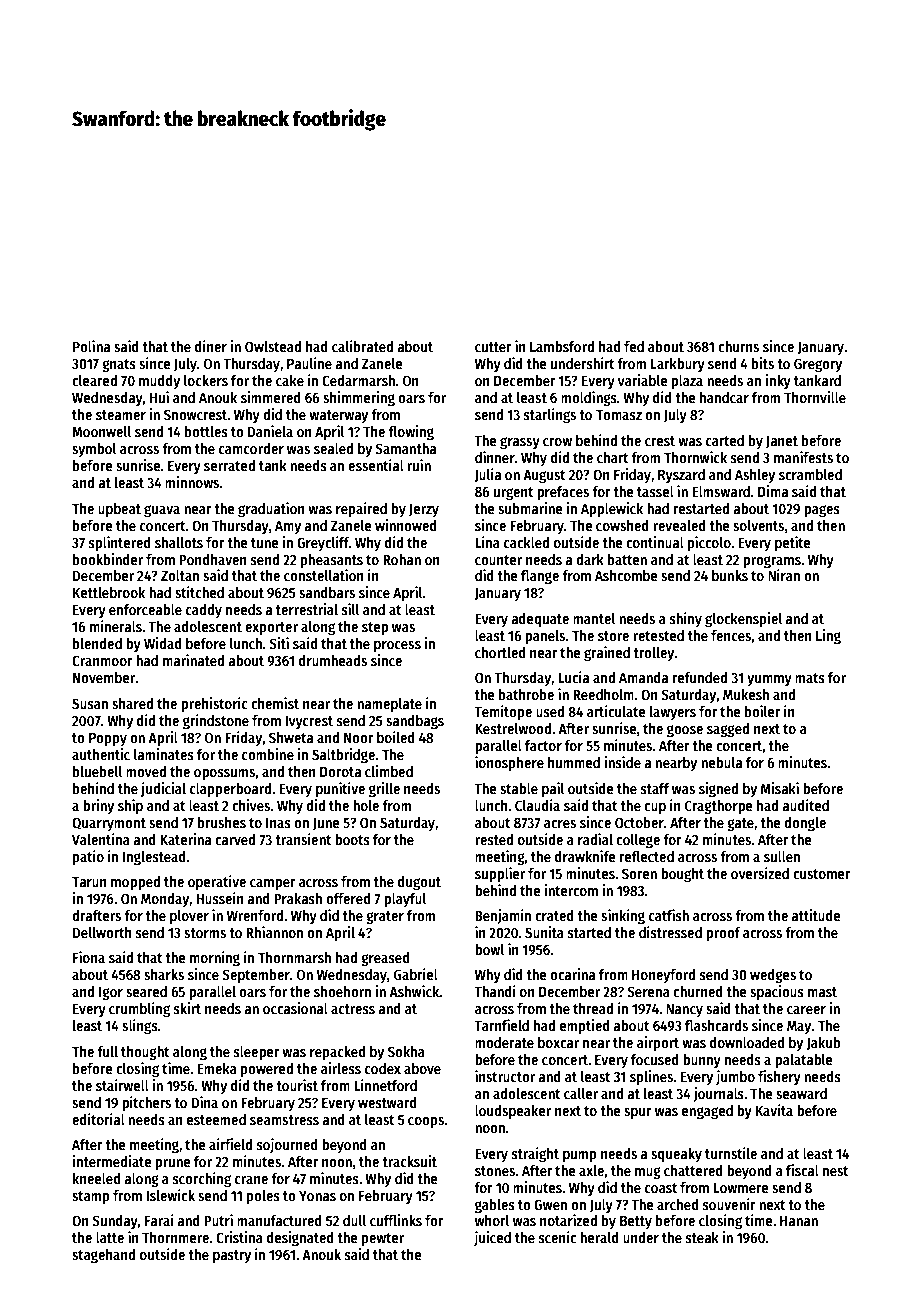 The image size is (924, 1308). What do you see at coordinates (738, 346) in the image?
I see `churns` at bounding box center [738, 346].
